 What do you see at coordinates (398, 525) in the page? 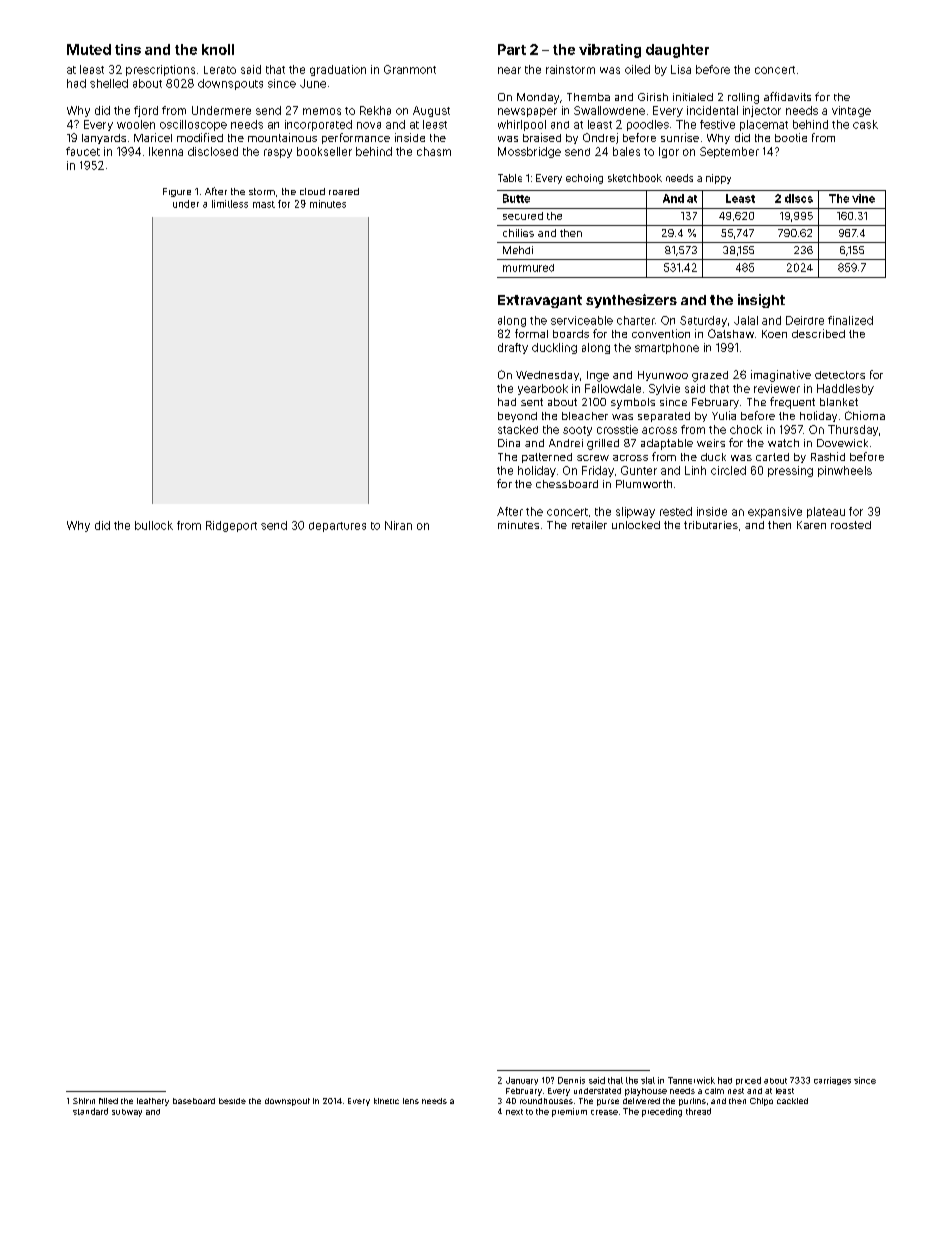
I see `Niran` at bounding box center [398, 525].
